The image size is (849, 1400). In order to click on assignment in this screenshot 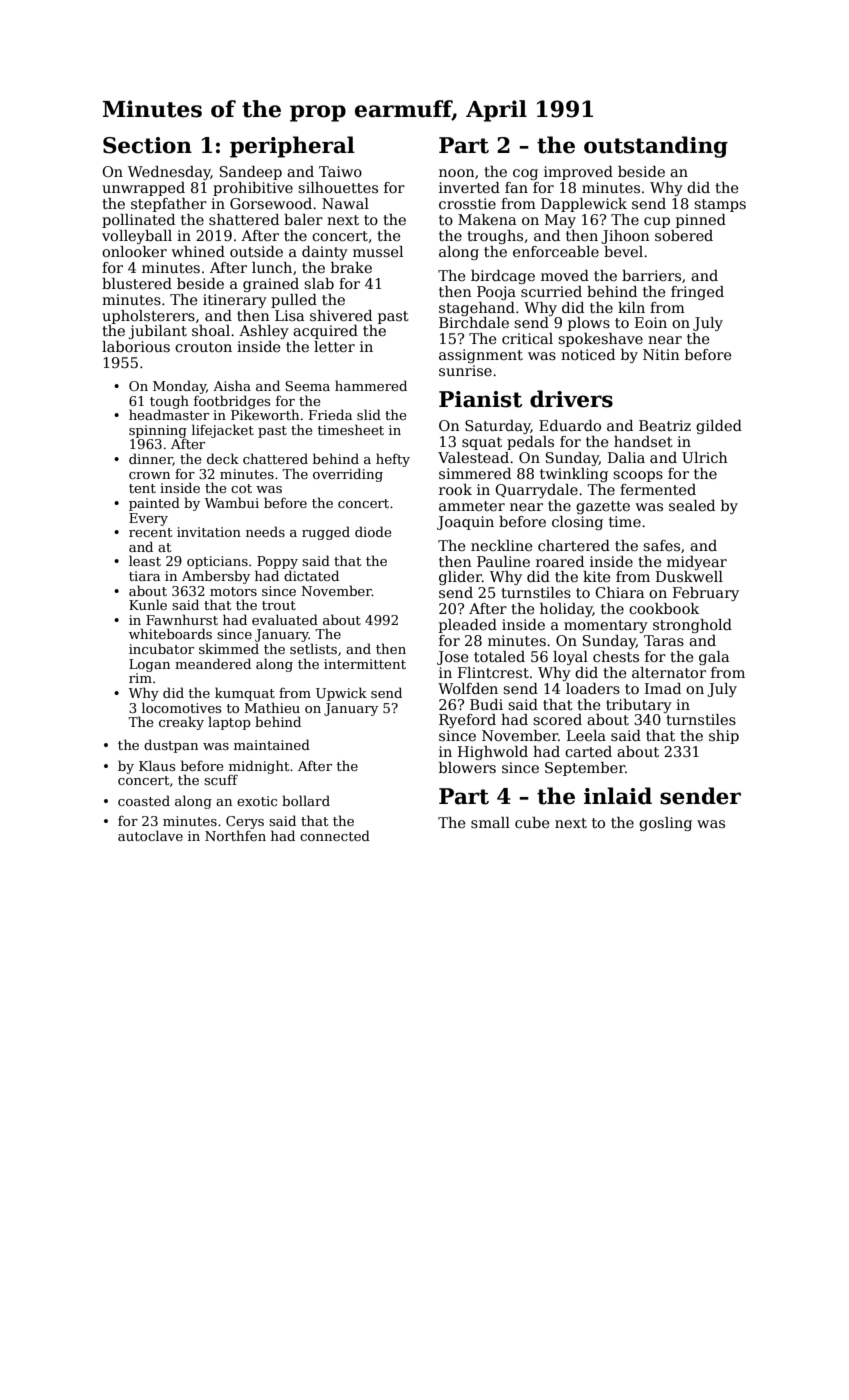, I will do `click(481, 356)`.
